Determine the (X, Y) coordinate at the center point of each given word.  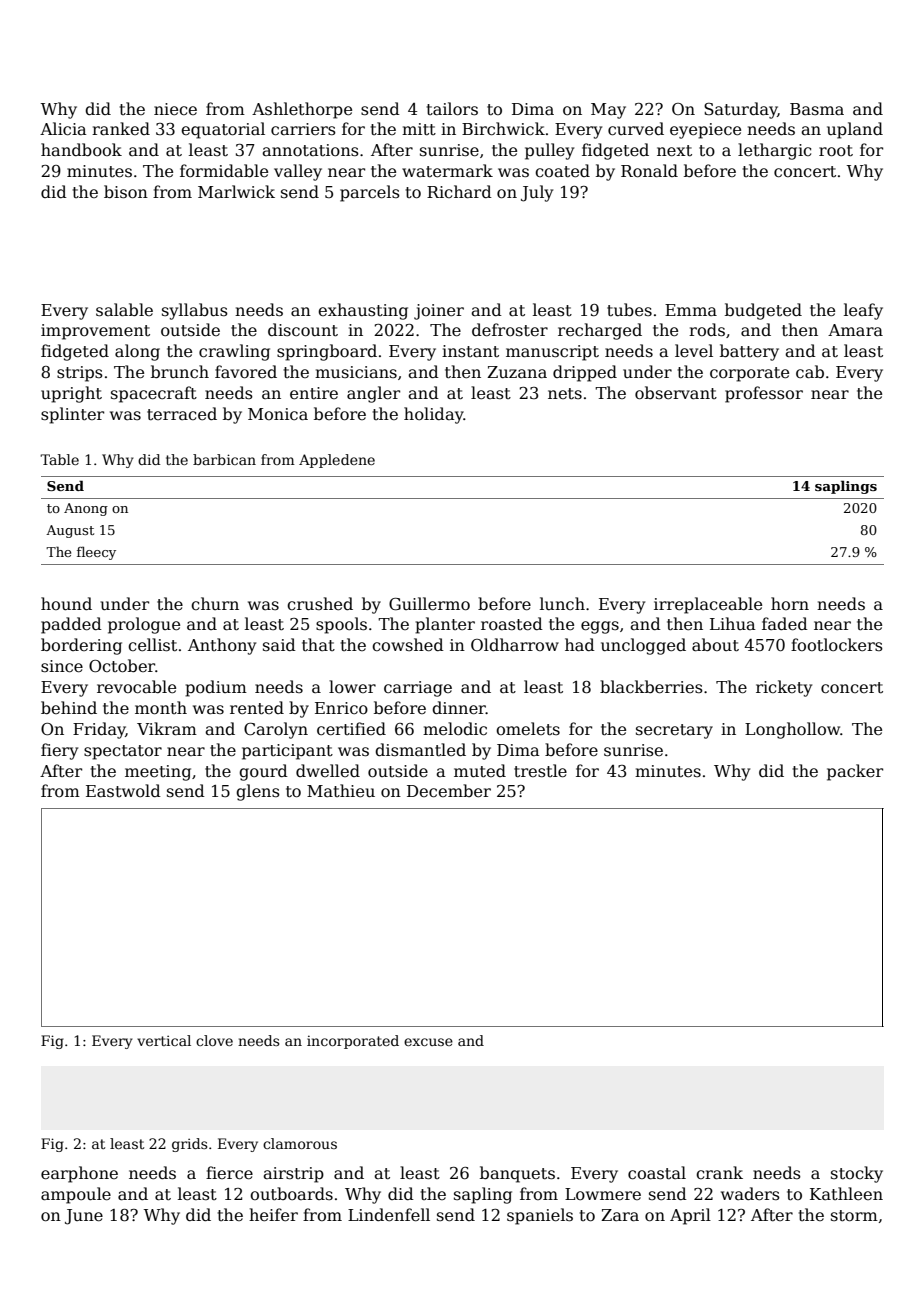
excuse (428, 1042)
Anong (86, 509)
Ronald (649, 171)
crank (719, 1173)
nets (565, 394)
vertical (164, 1040)
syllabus (195, 311)
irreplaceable (708, 605)
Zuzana (517, 372)
